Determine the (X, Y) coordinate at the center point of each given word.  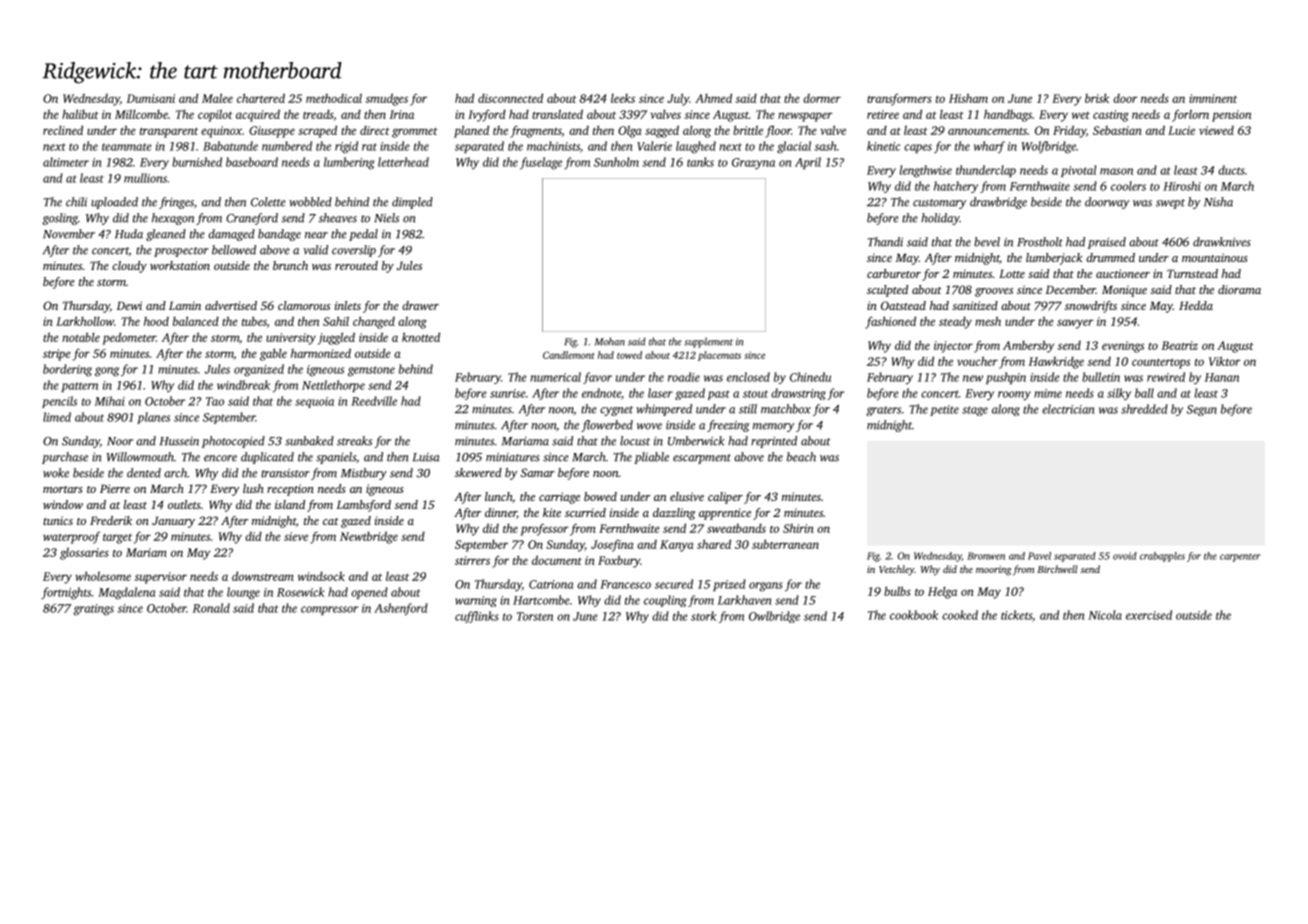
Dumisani (151, 98)
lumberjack (1054, 259)
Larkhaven (745, 600)
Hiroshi (1182, 186)
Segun (1202, 410)
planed (471, 131)
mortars (63, 489)
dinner (501, 513)
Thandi (885, 242)
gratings (93, 610)
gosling (60, 219)
